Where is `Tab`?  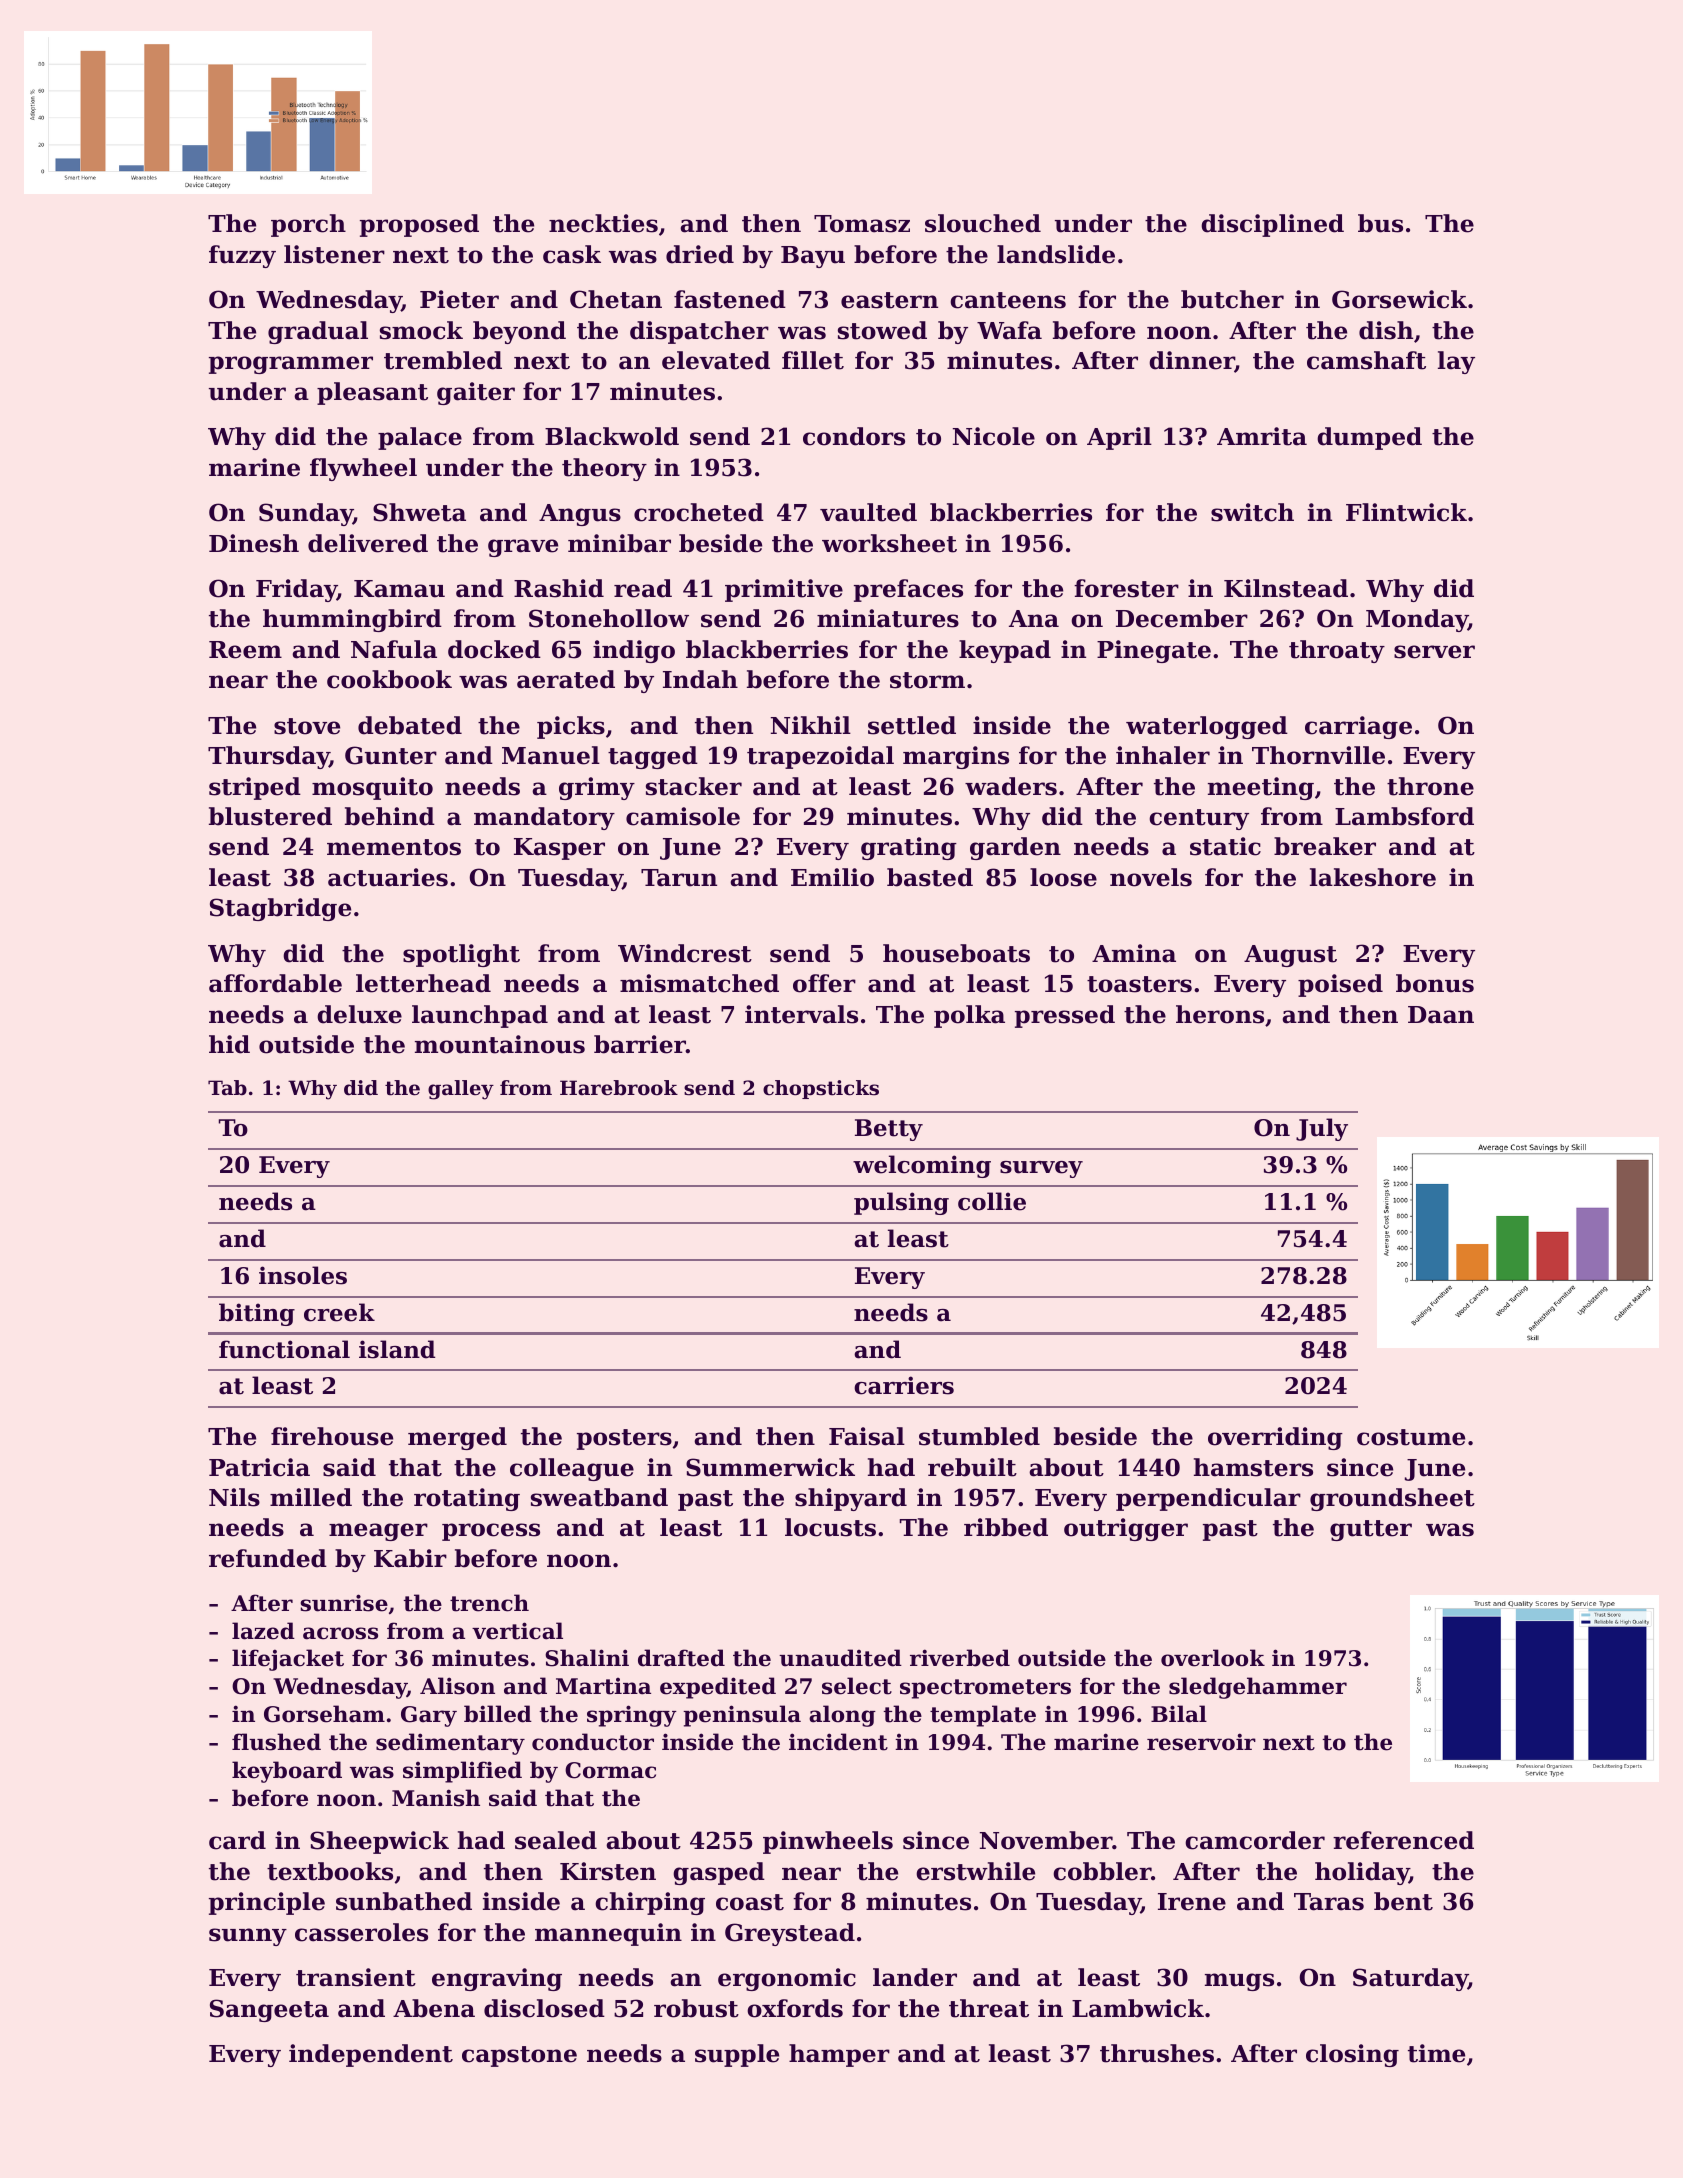 Tab is located at coordinates (227, 1088).
